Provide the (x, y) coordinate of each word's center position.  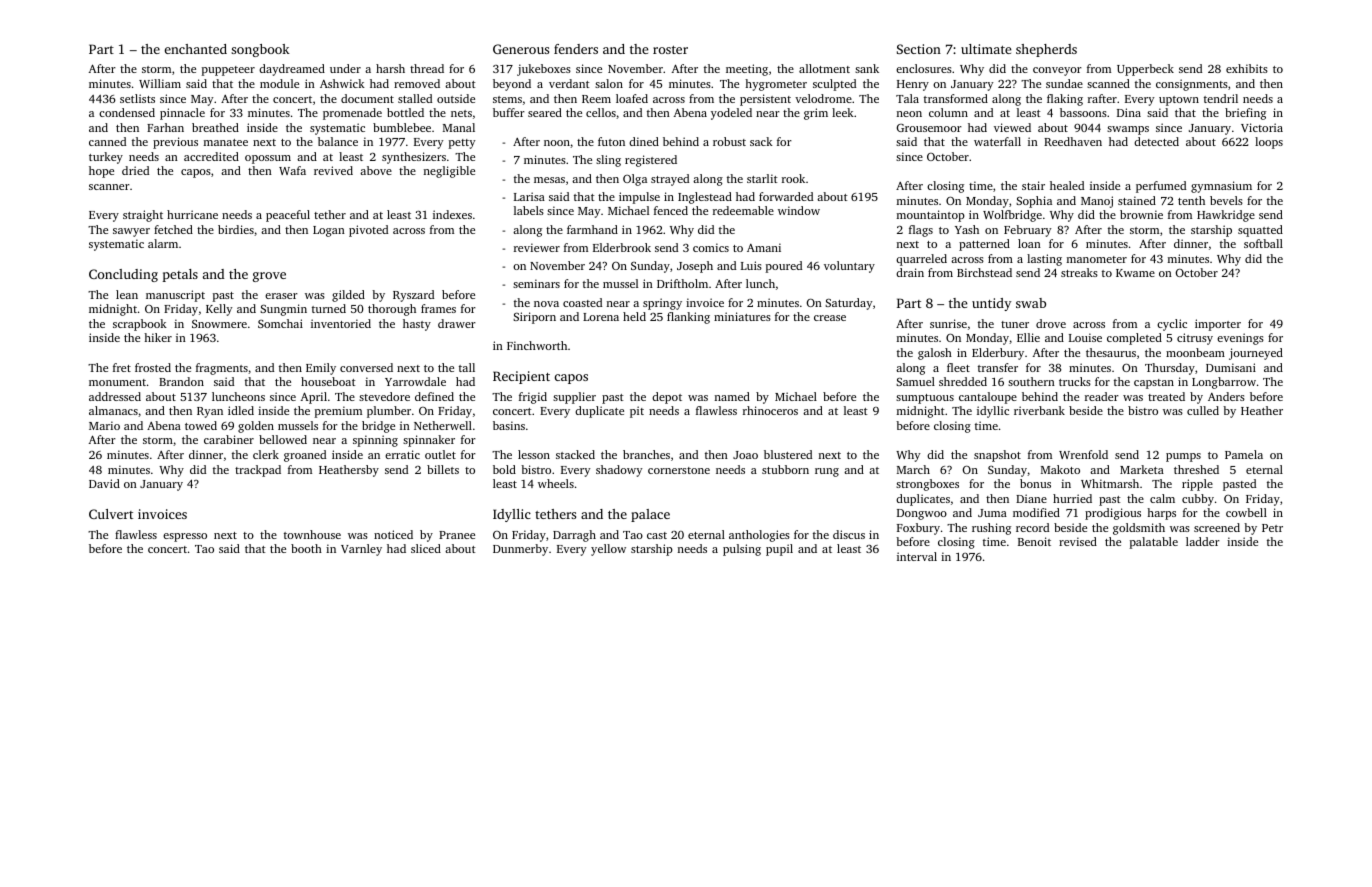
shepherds (1046, 50)
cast (657, 535)
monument (117, 382)
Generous (521, 49)
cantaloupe (988, 398)
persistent (765, 100)
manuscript (175, 296)
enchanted (196, 49)
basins (509, 425)
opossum (268, 159)
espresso (185, 537)
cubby (1198, 500)
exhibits (1247, 68)
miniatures (742, 316)
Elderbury (998, 354)
